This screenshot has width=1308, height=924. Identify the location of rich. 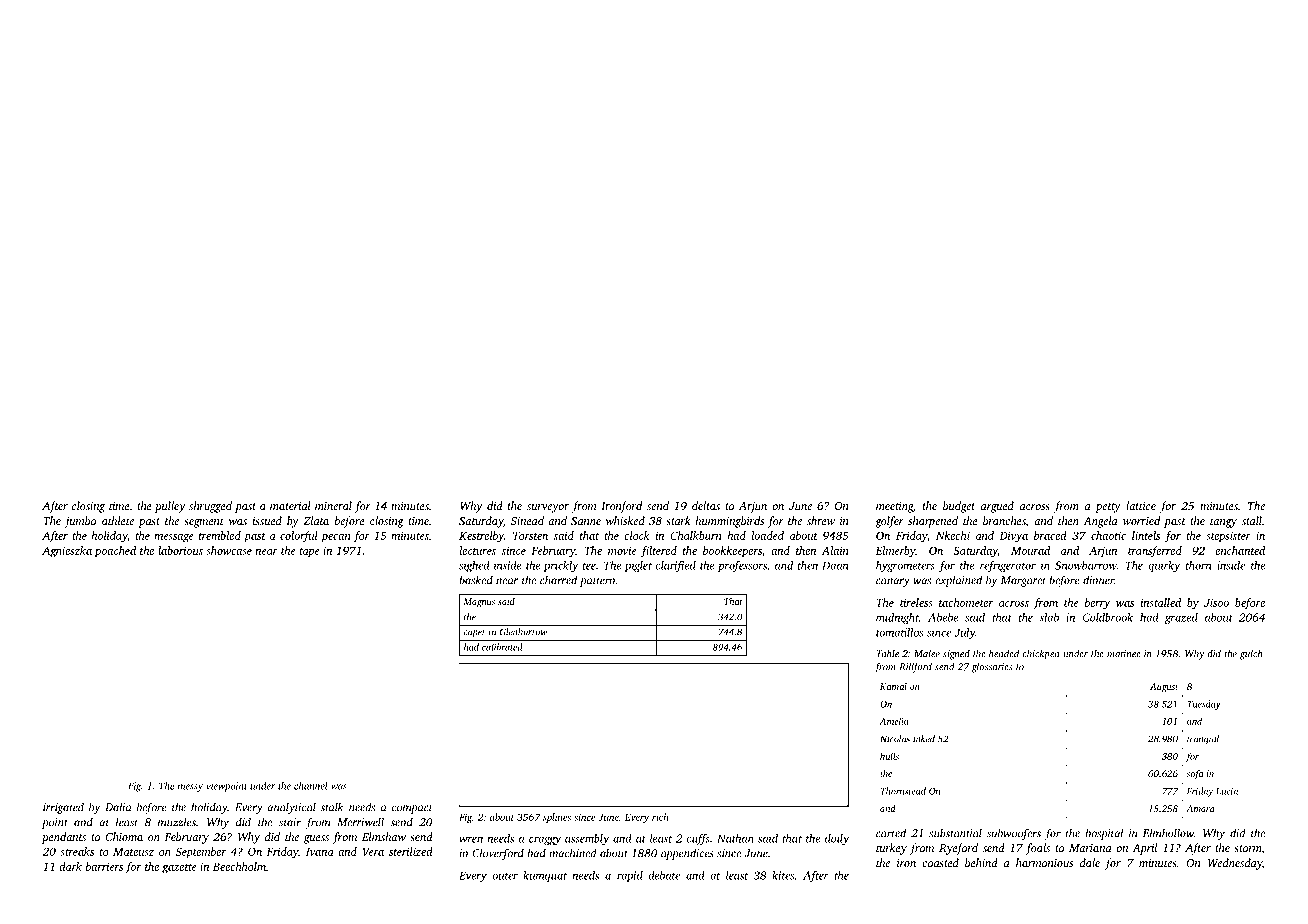
(660, 817).
